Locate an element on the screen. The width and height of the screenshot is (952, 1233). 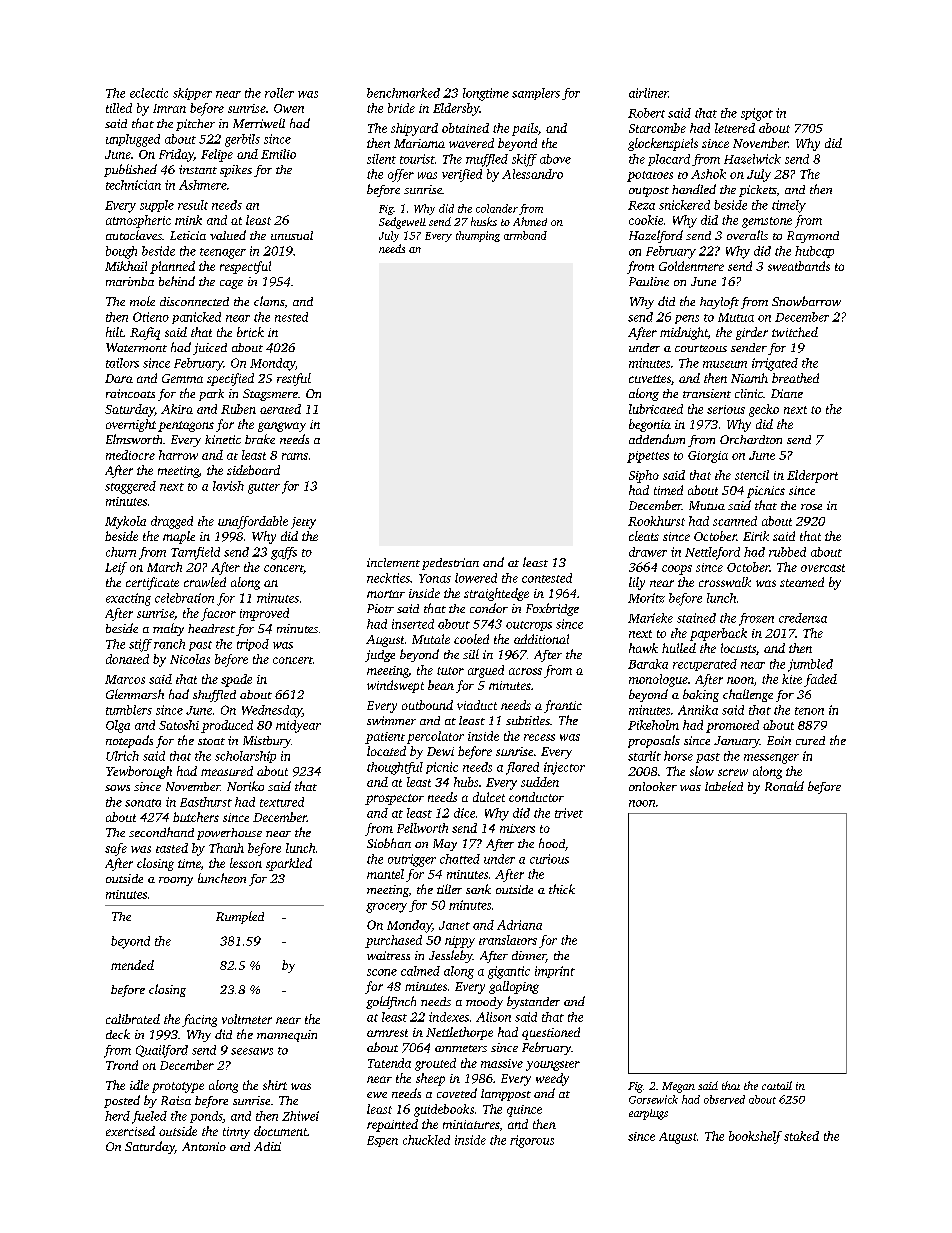
prospector is located at coordinates (394, 799).
